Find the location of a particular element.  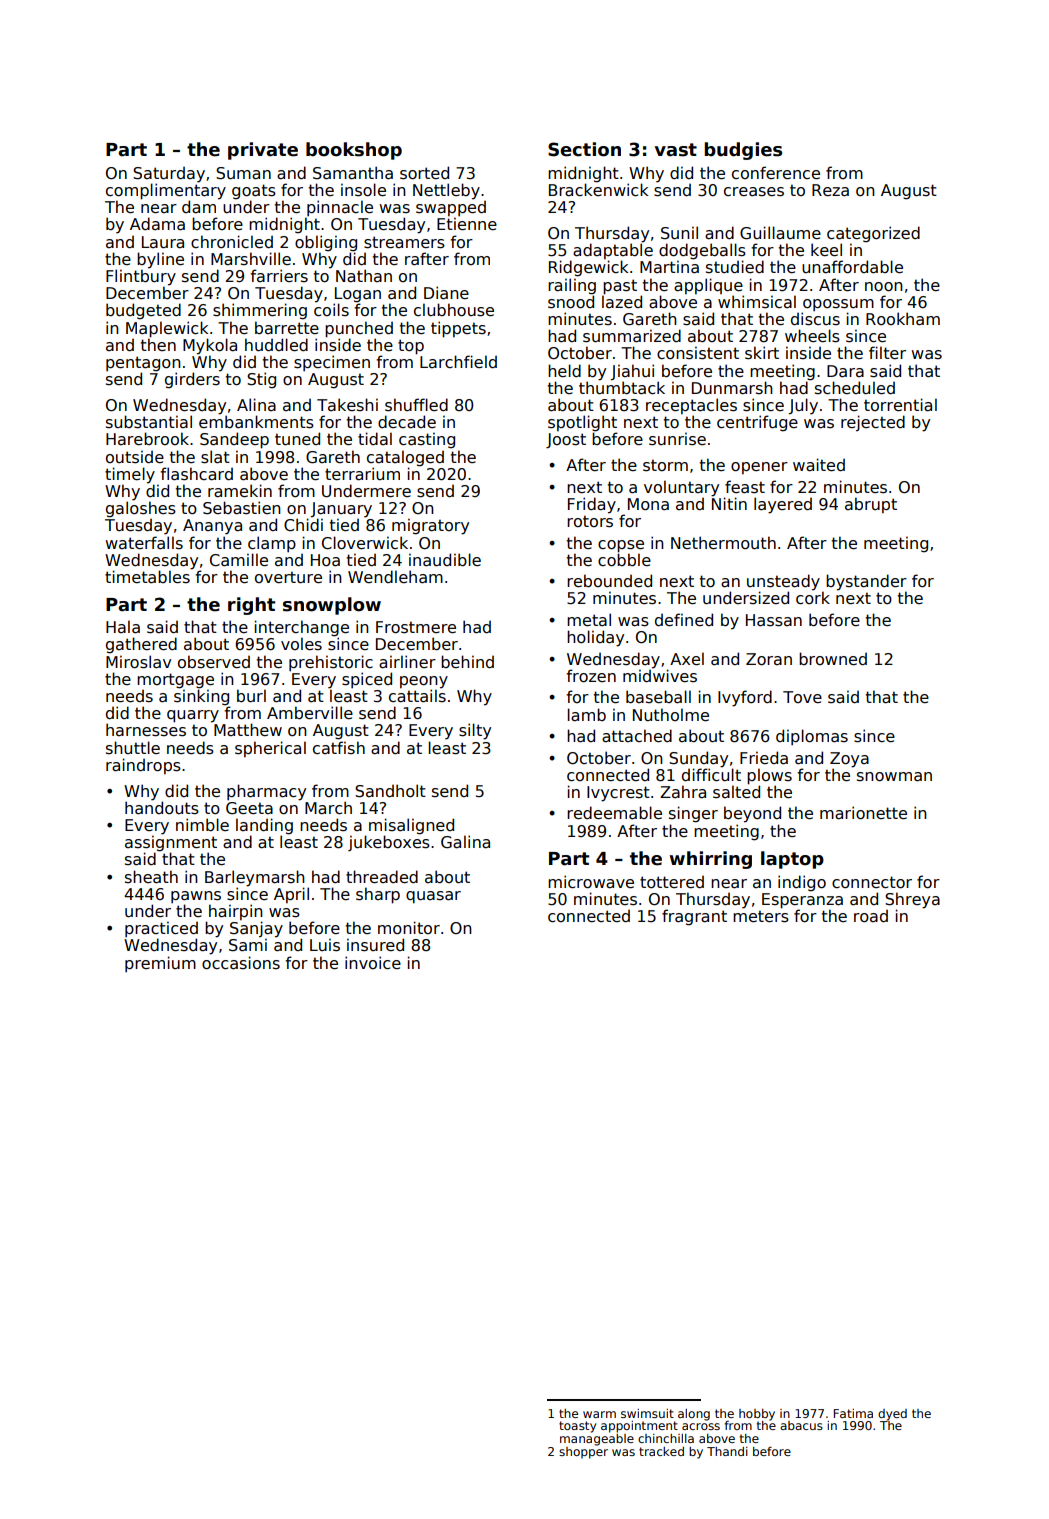

dyed is located at coordinates (892, 1415).
